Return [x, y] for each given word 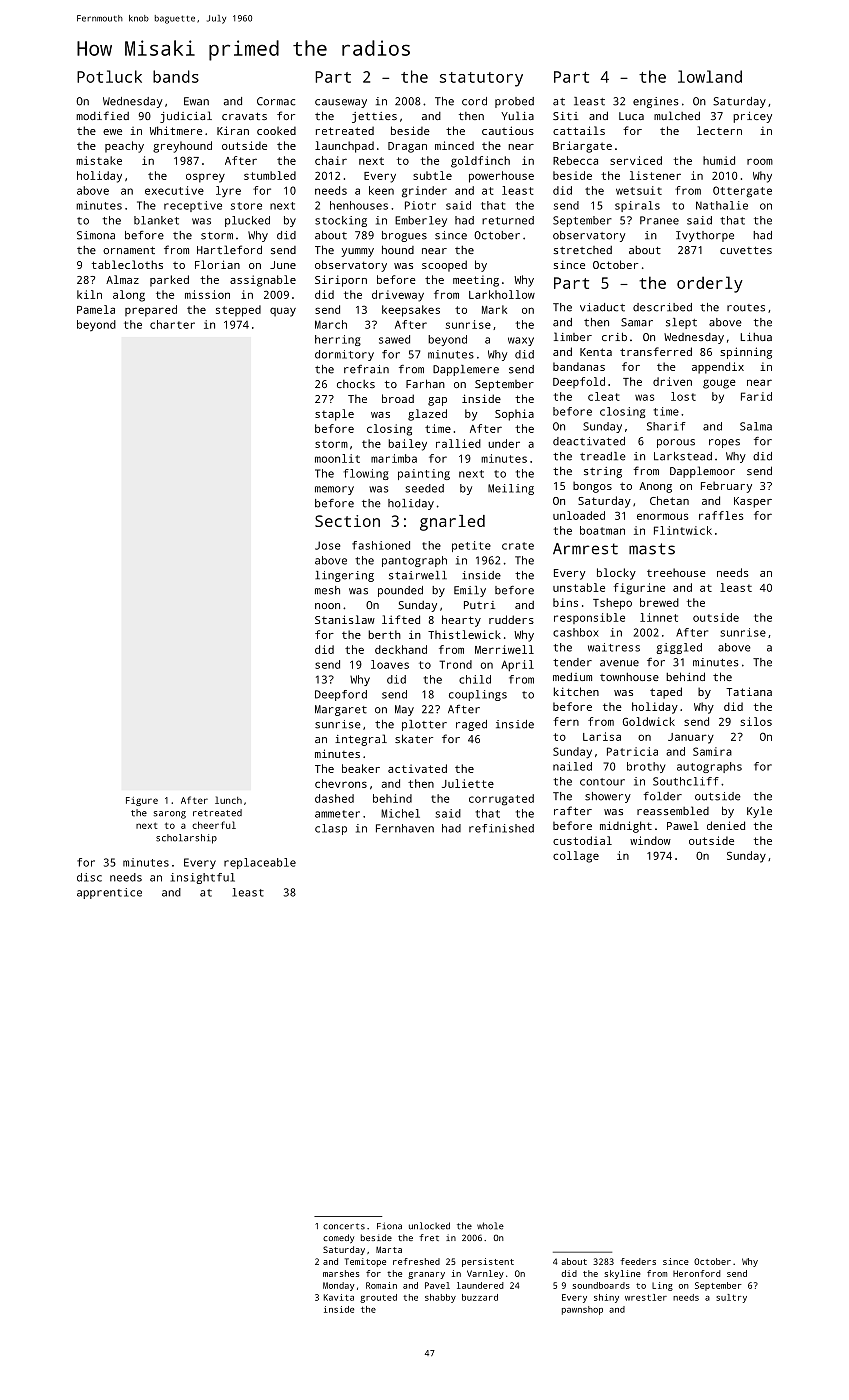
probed [514, 102]
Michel [400, 813]
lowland [710, 76]
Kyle [759, 812]
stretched [583, 250]
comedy [338, 1238]
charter [172, 324]
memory [334, 490]
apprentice [109, 893]
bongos [592, 487]
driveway [398, 296]
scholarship [186, 839]
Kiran [233, 130]
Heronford [697, 1273]
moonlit [337, 458]
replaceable [260, 863]
